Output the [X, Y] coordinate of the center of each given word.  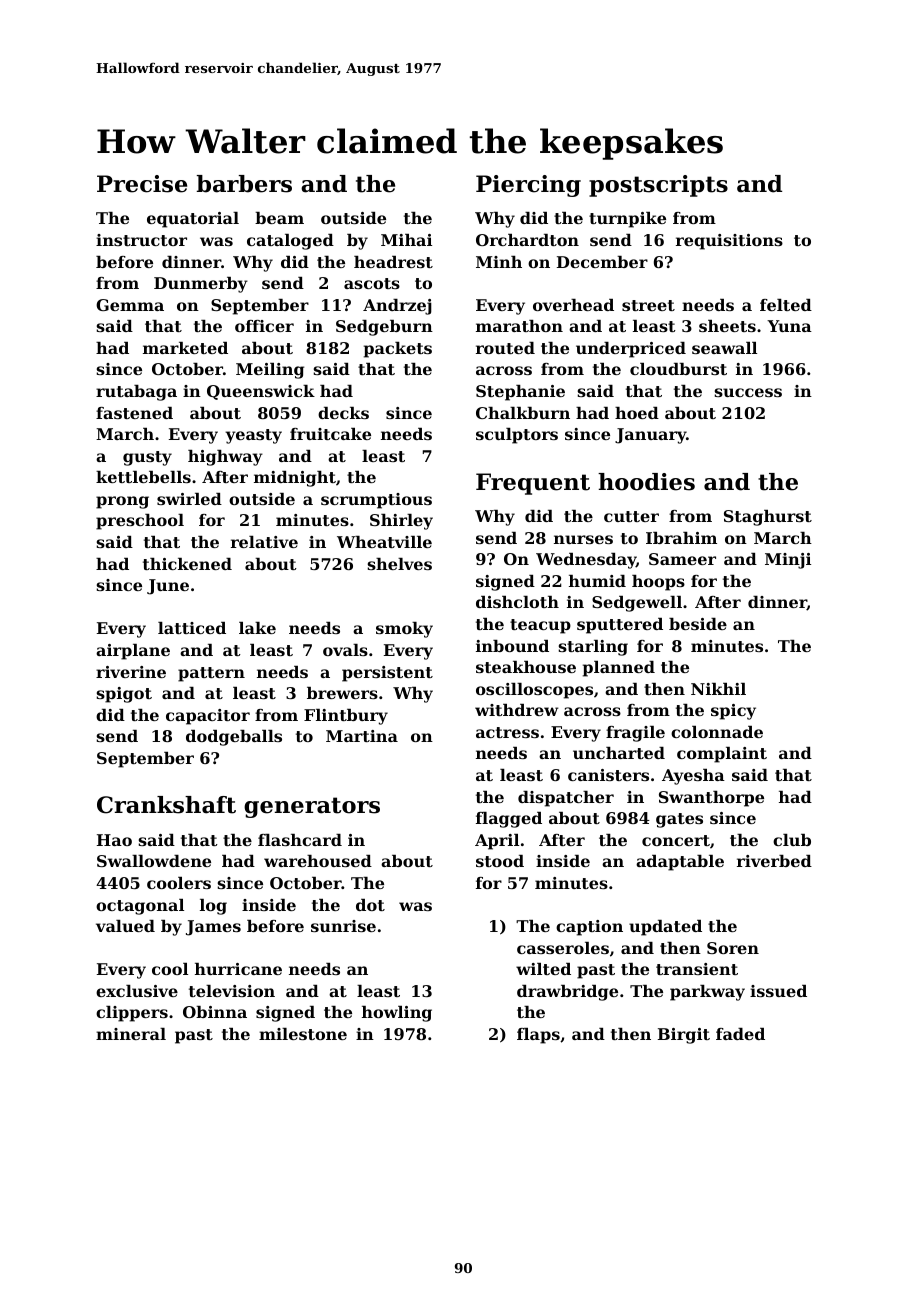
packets [398, 350]
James [213, 928]
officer [264, 326]
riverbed [774, 861]
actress [507, 732]
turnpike [627, 220]
